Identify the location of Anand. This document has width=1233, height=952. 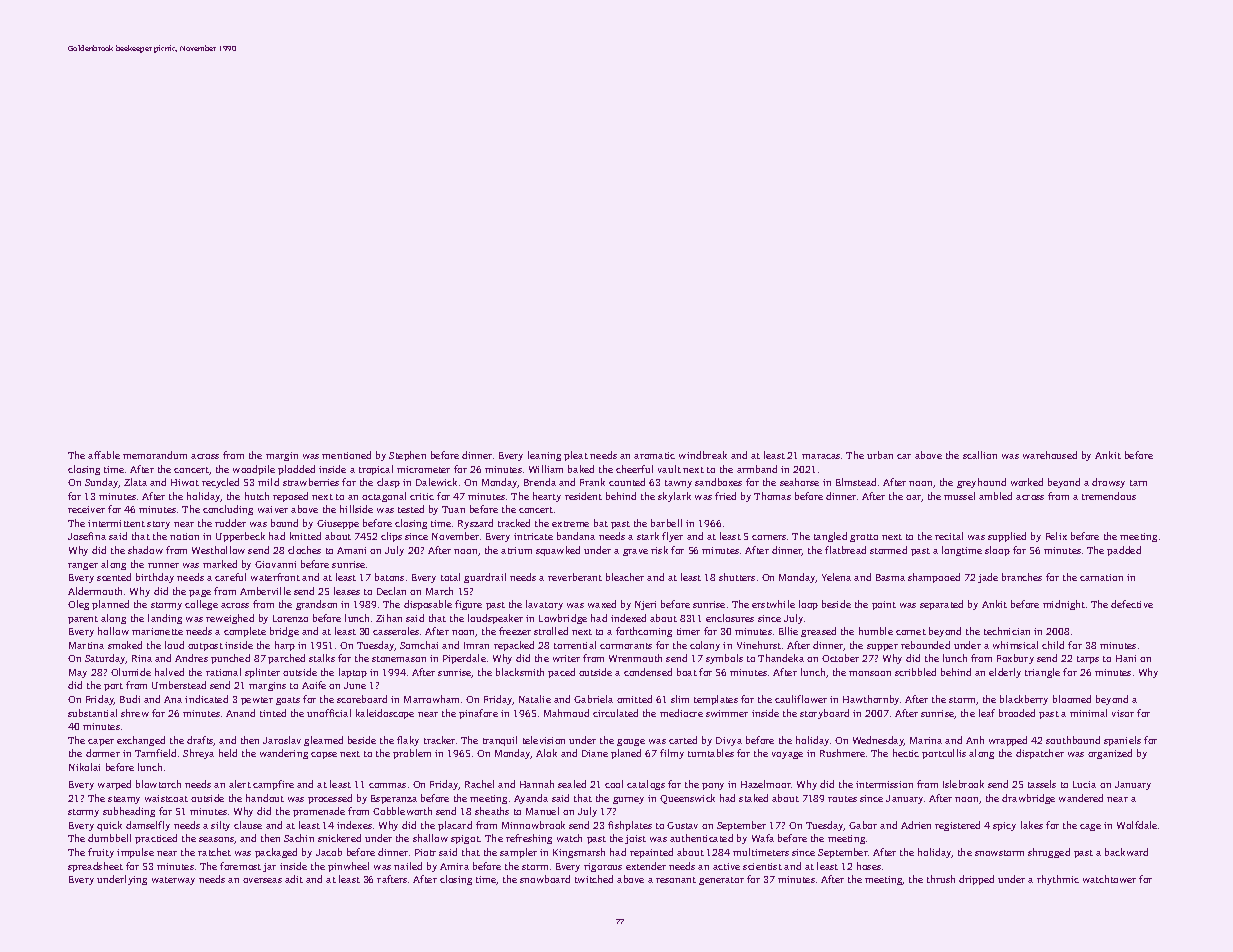
(240, 713).
